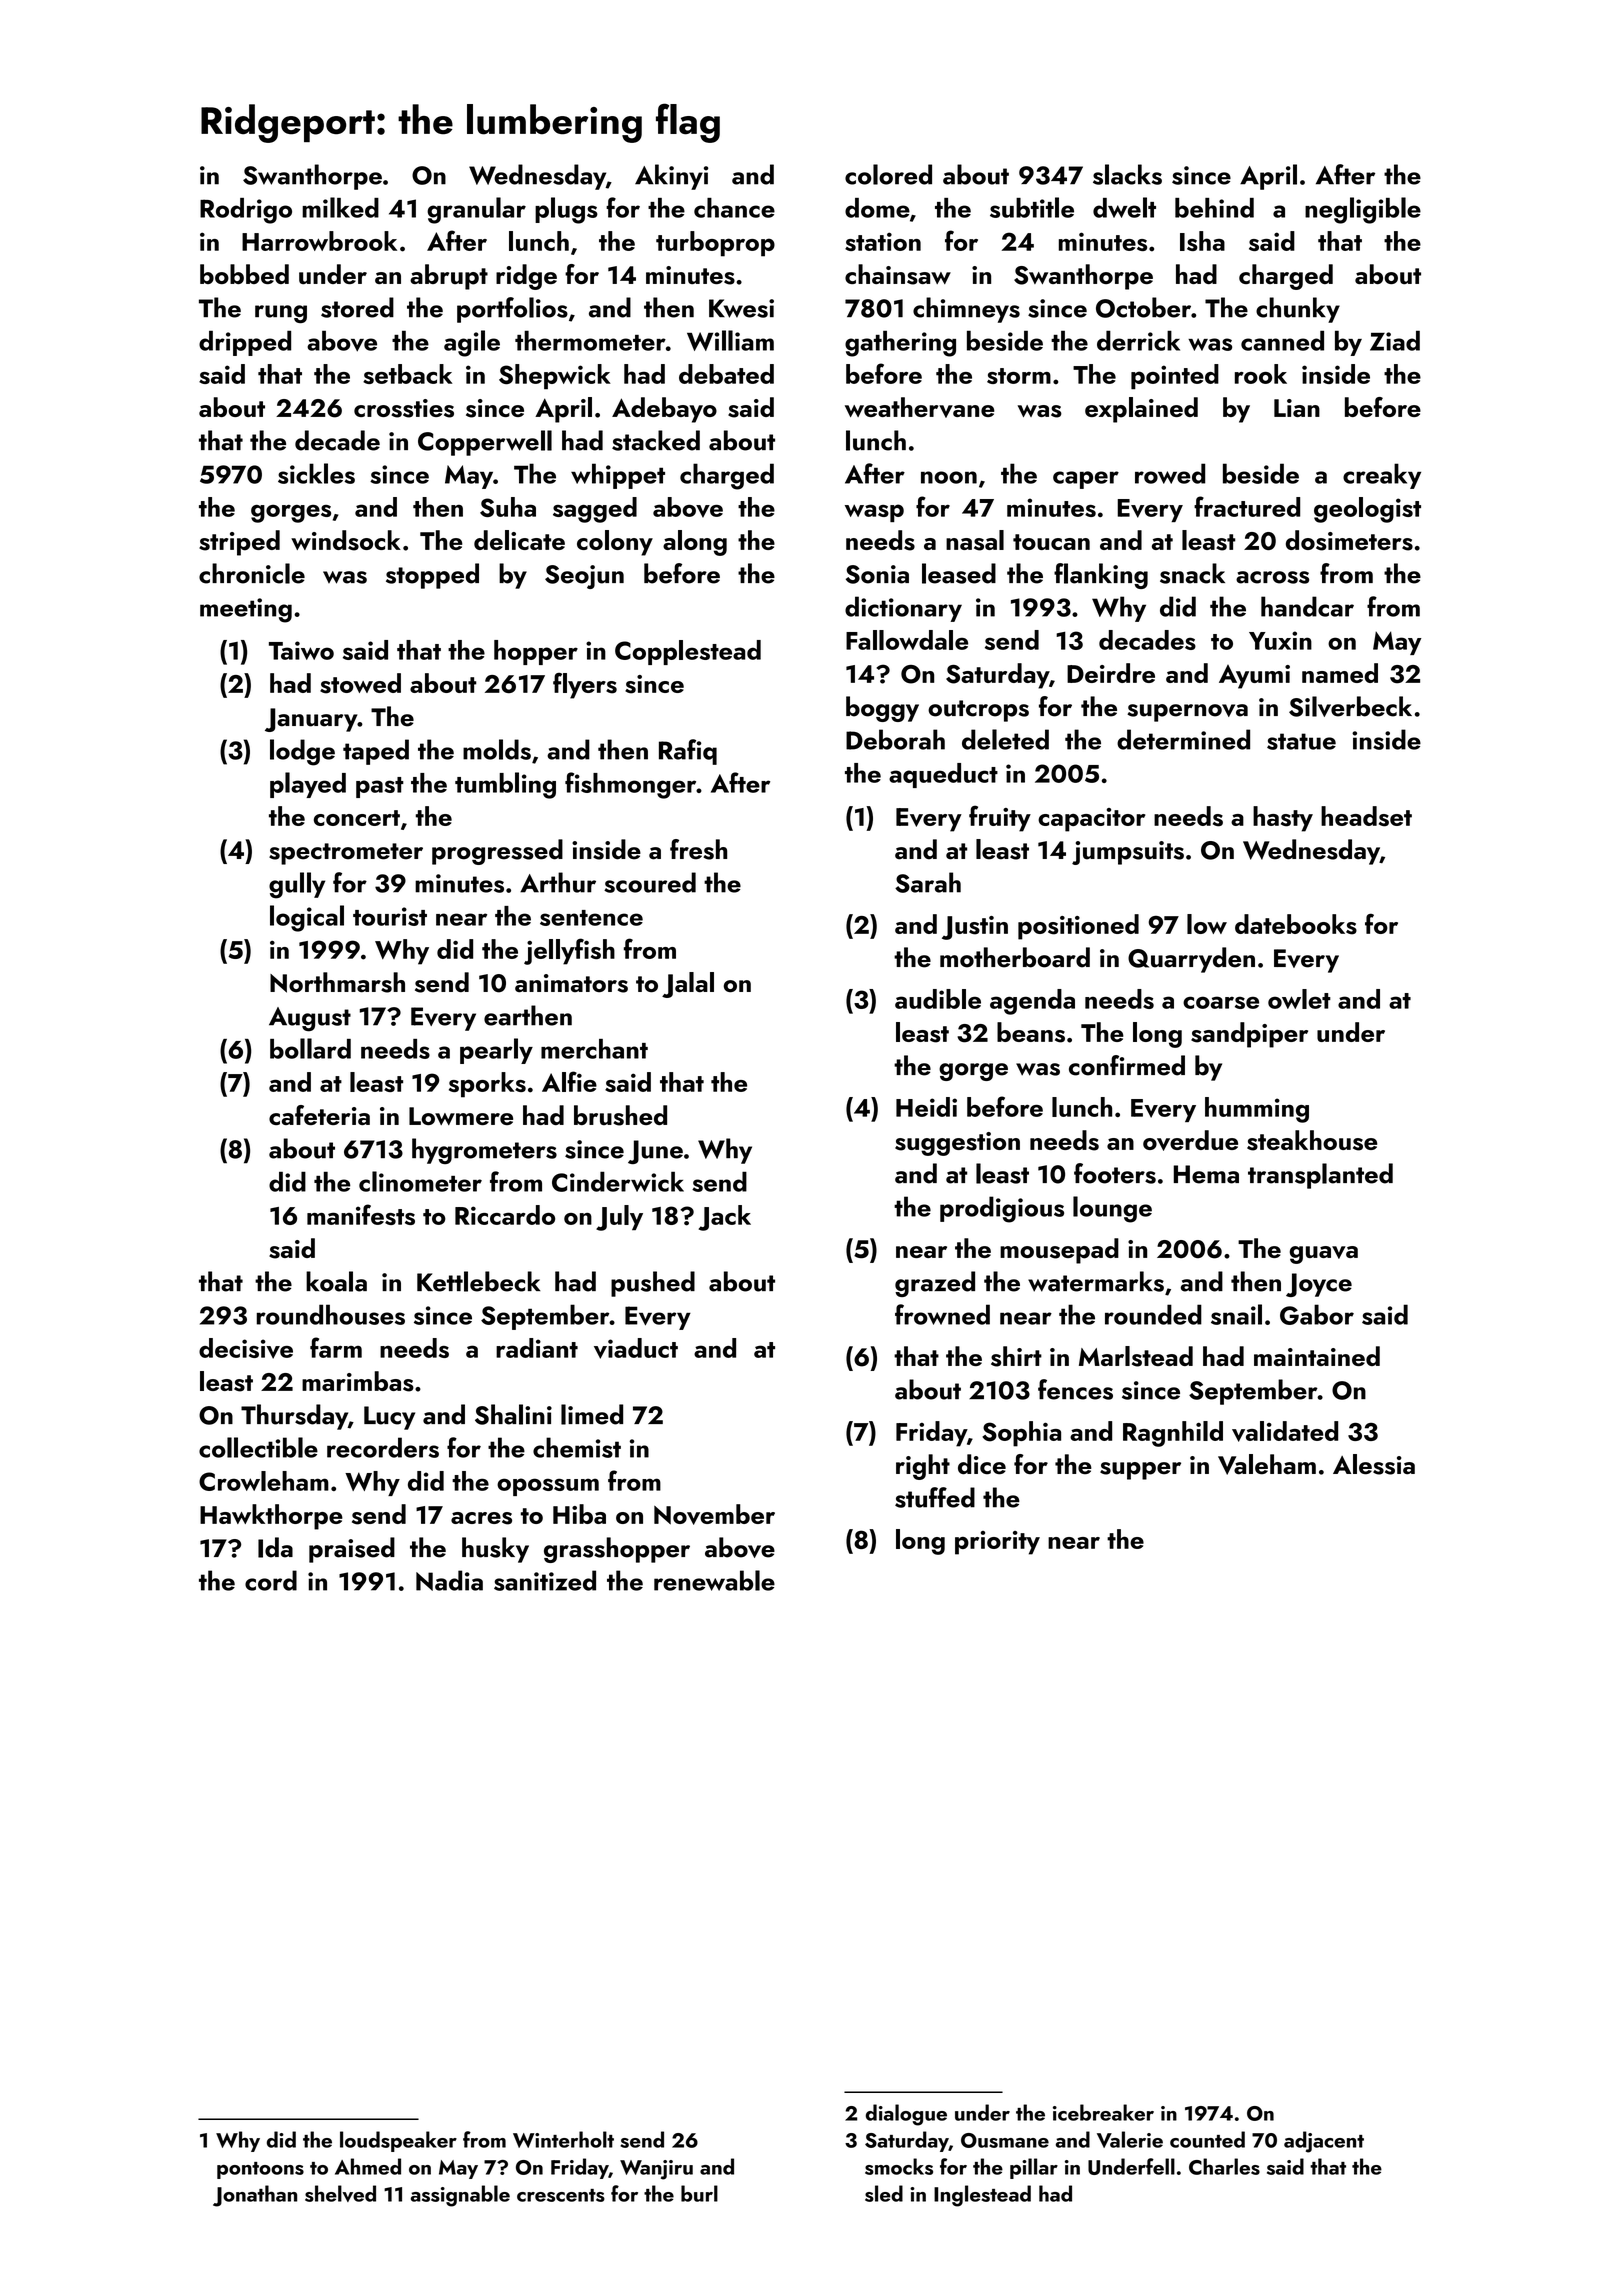 This screenshot has width=1620, height=2292. Describe the element at coordinates (255, 2196) in the screenshot. I see `Jonathan` at that location.
